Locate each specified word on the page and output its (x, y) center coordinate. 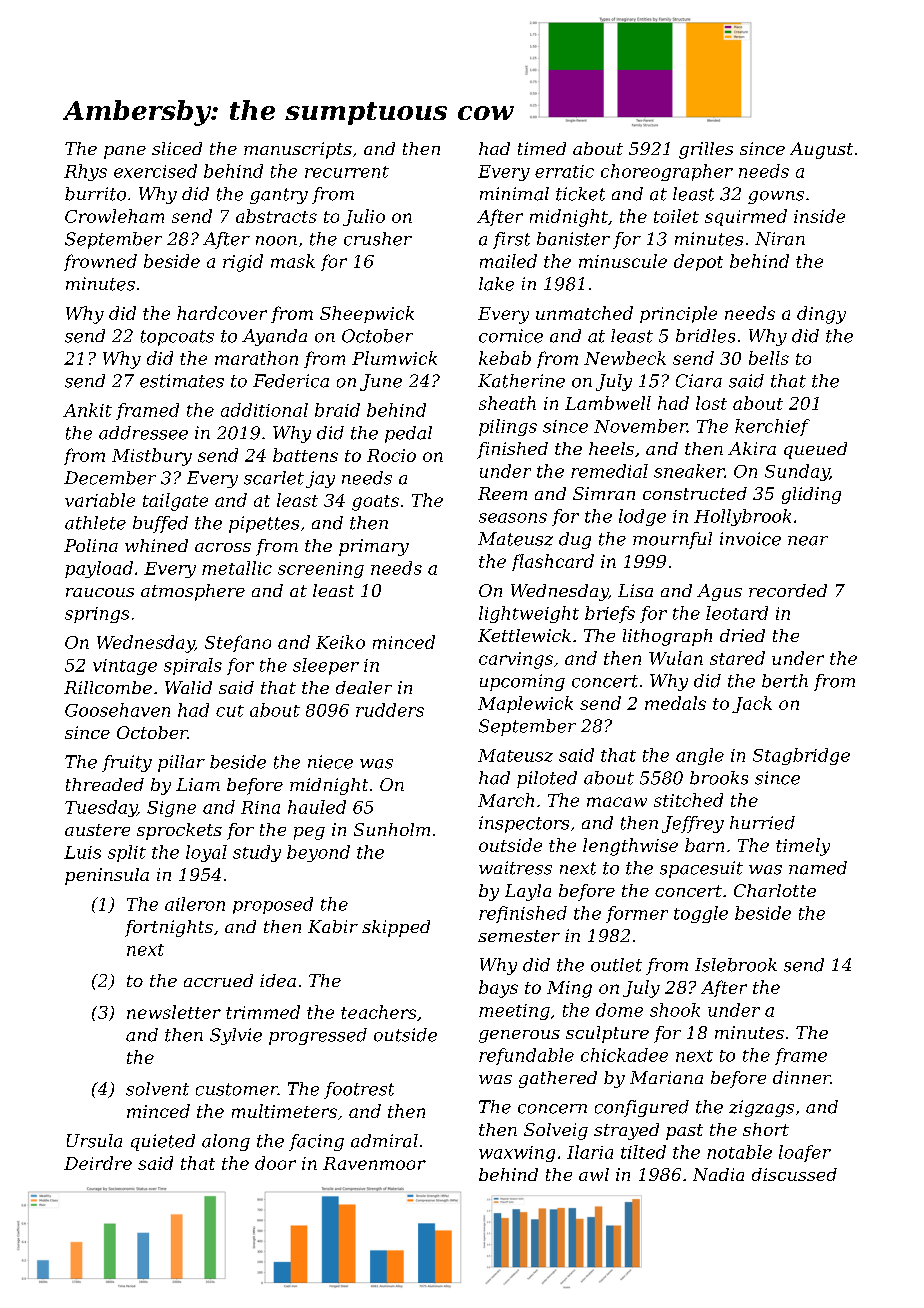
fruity (127, 763)
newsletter (174, 1012)
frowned (100, 262)
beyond (318, 853)
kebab (505, 358)
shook (675, 1010)
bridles (705, 336)
